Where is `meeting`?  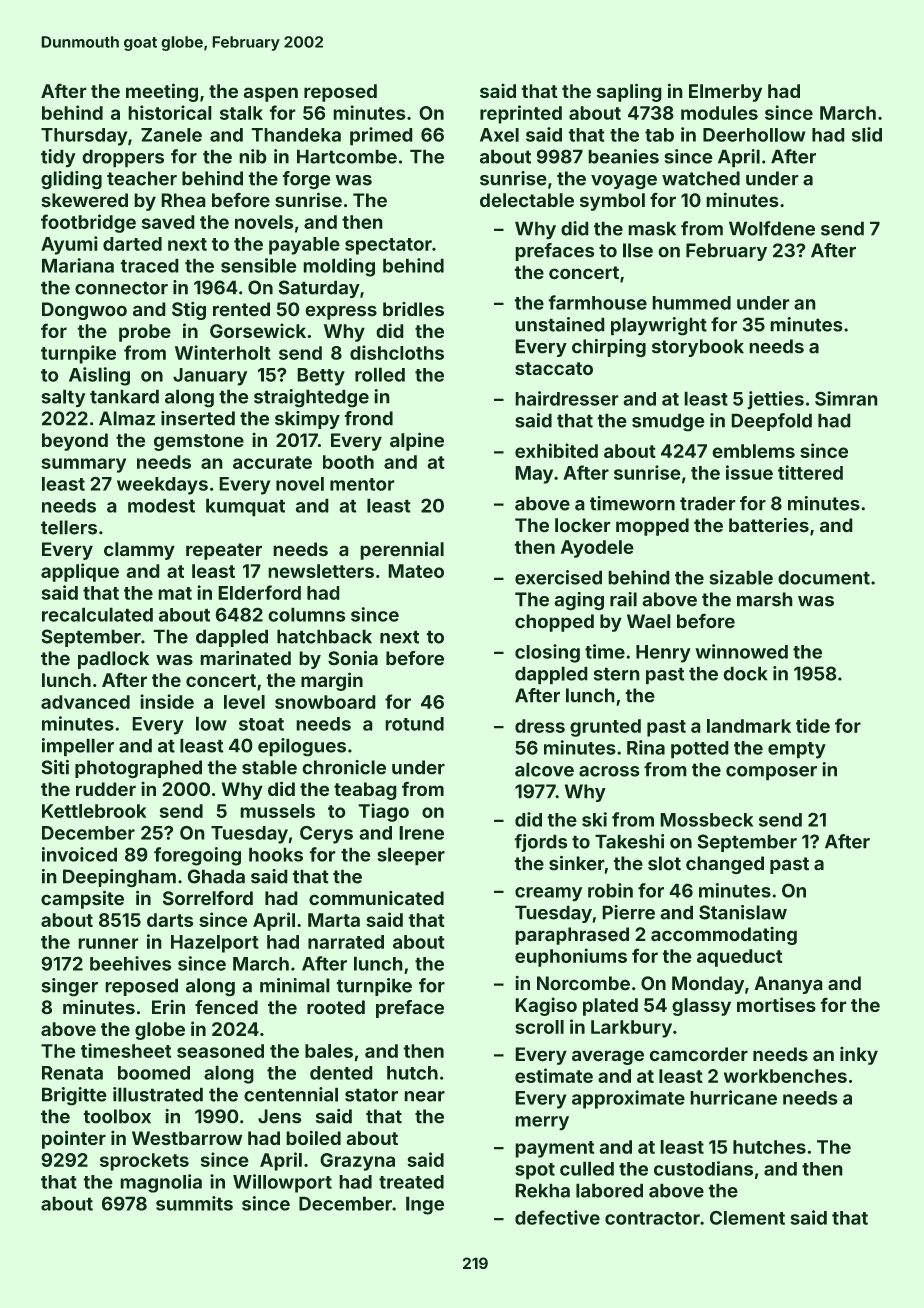
meeting is located at coordinates (162, 92).
